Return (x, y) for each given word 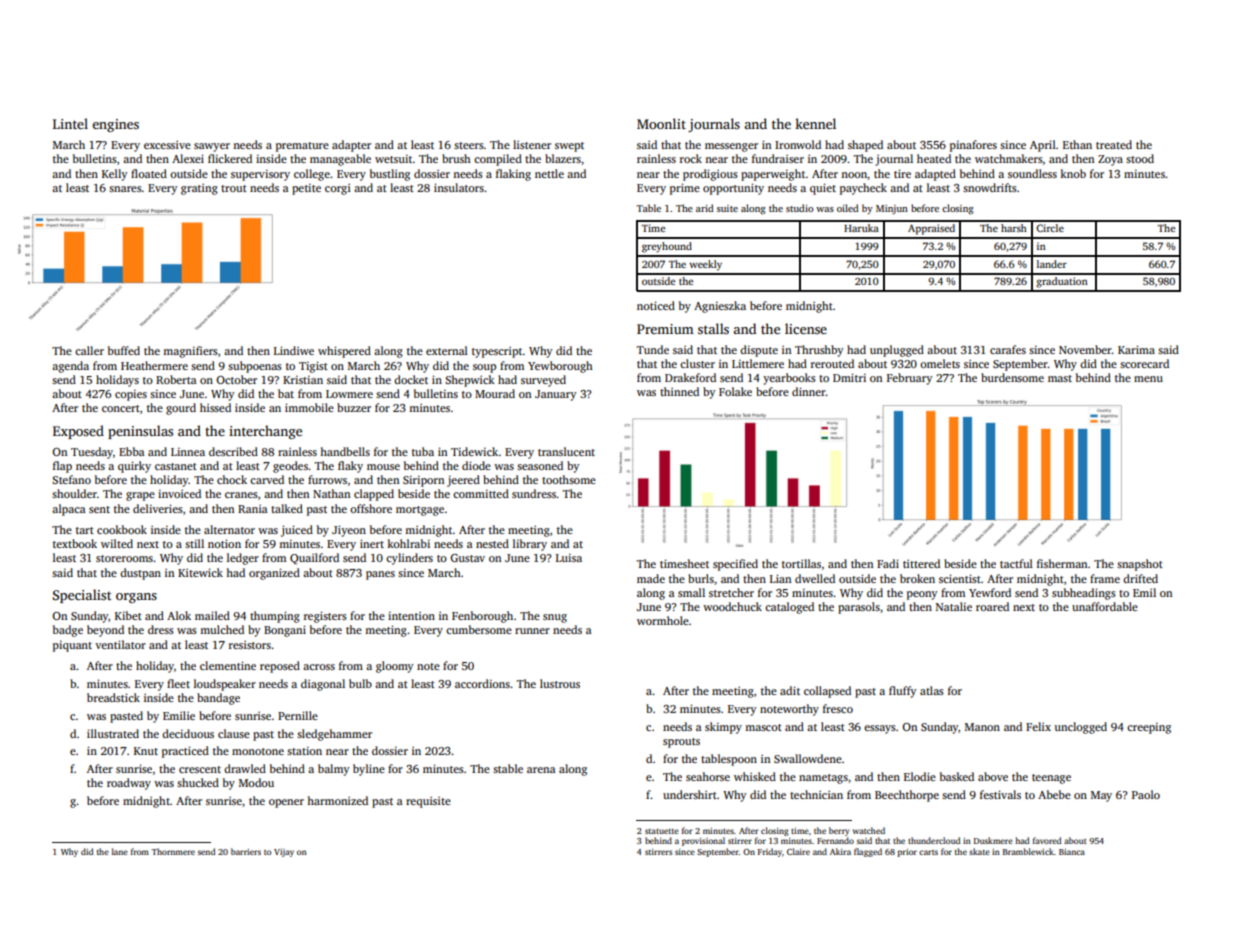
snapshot (1140, 565)
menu (1148, 379)
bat (286, 393)
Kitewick (200, 572)
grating (199, 189)
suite (727, 208)
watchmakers (1009, 158)
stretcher (731, 592)
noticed (656, 305)
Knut (146, 751)
